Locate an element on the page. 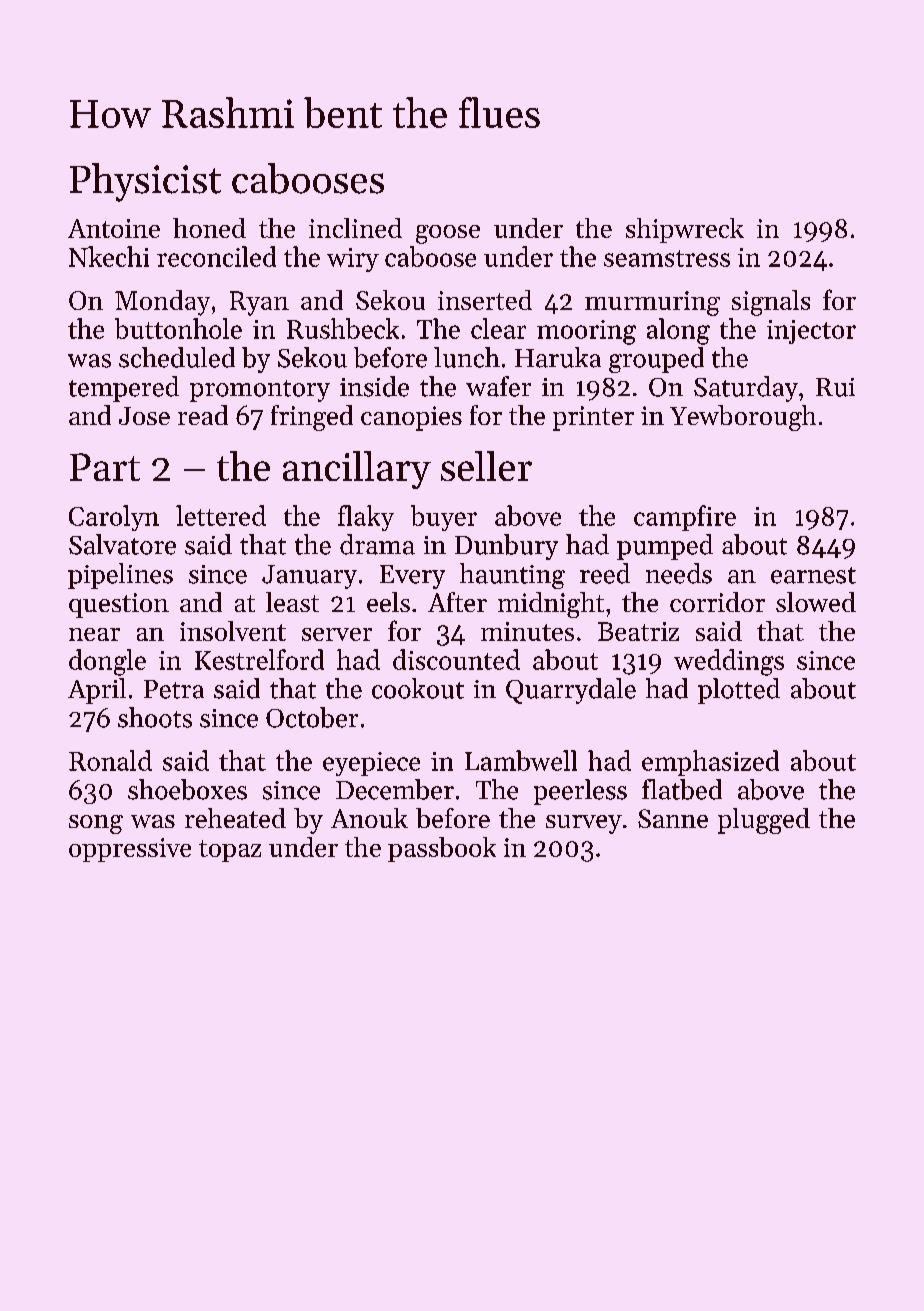 This image has width=924, height=1311. campfire is located at coordinates (685, 518).
